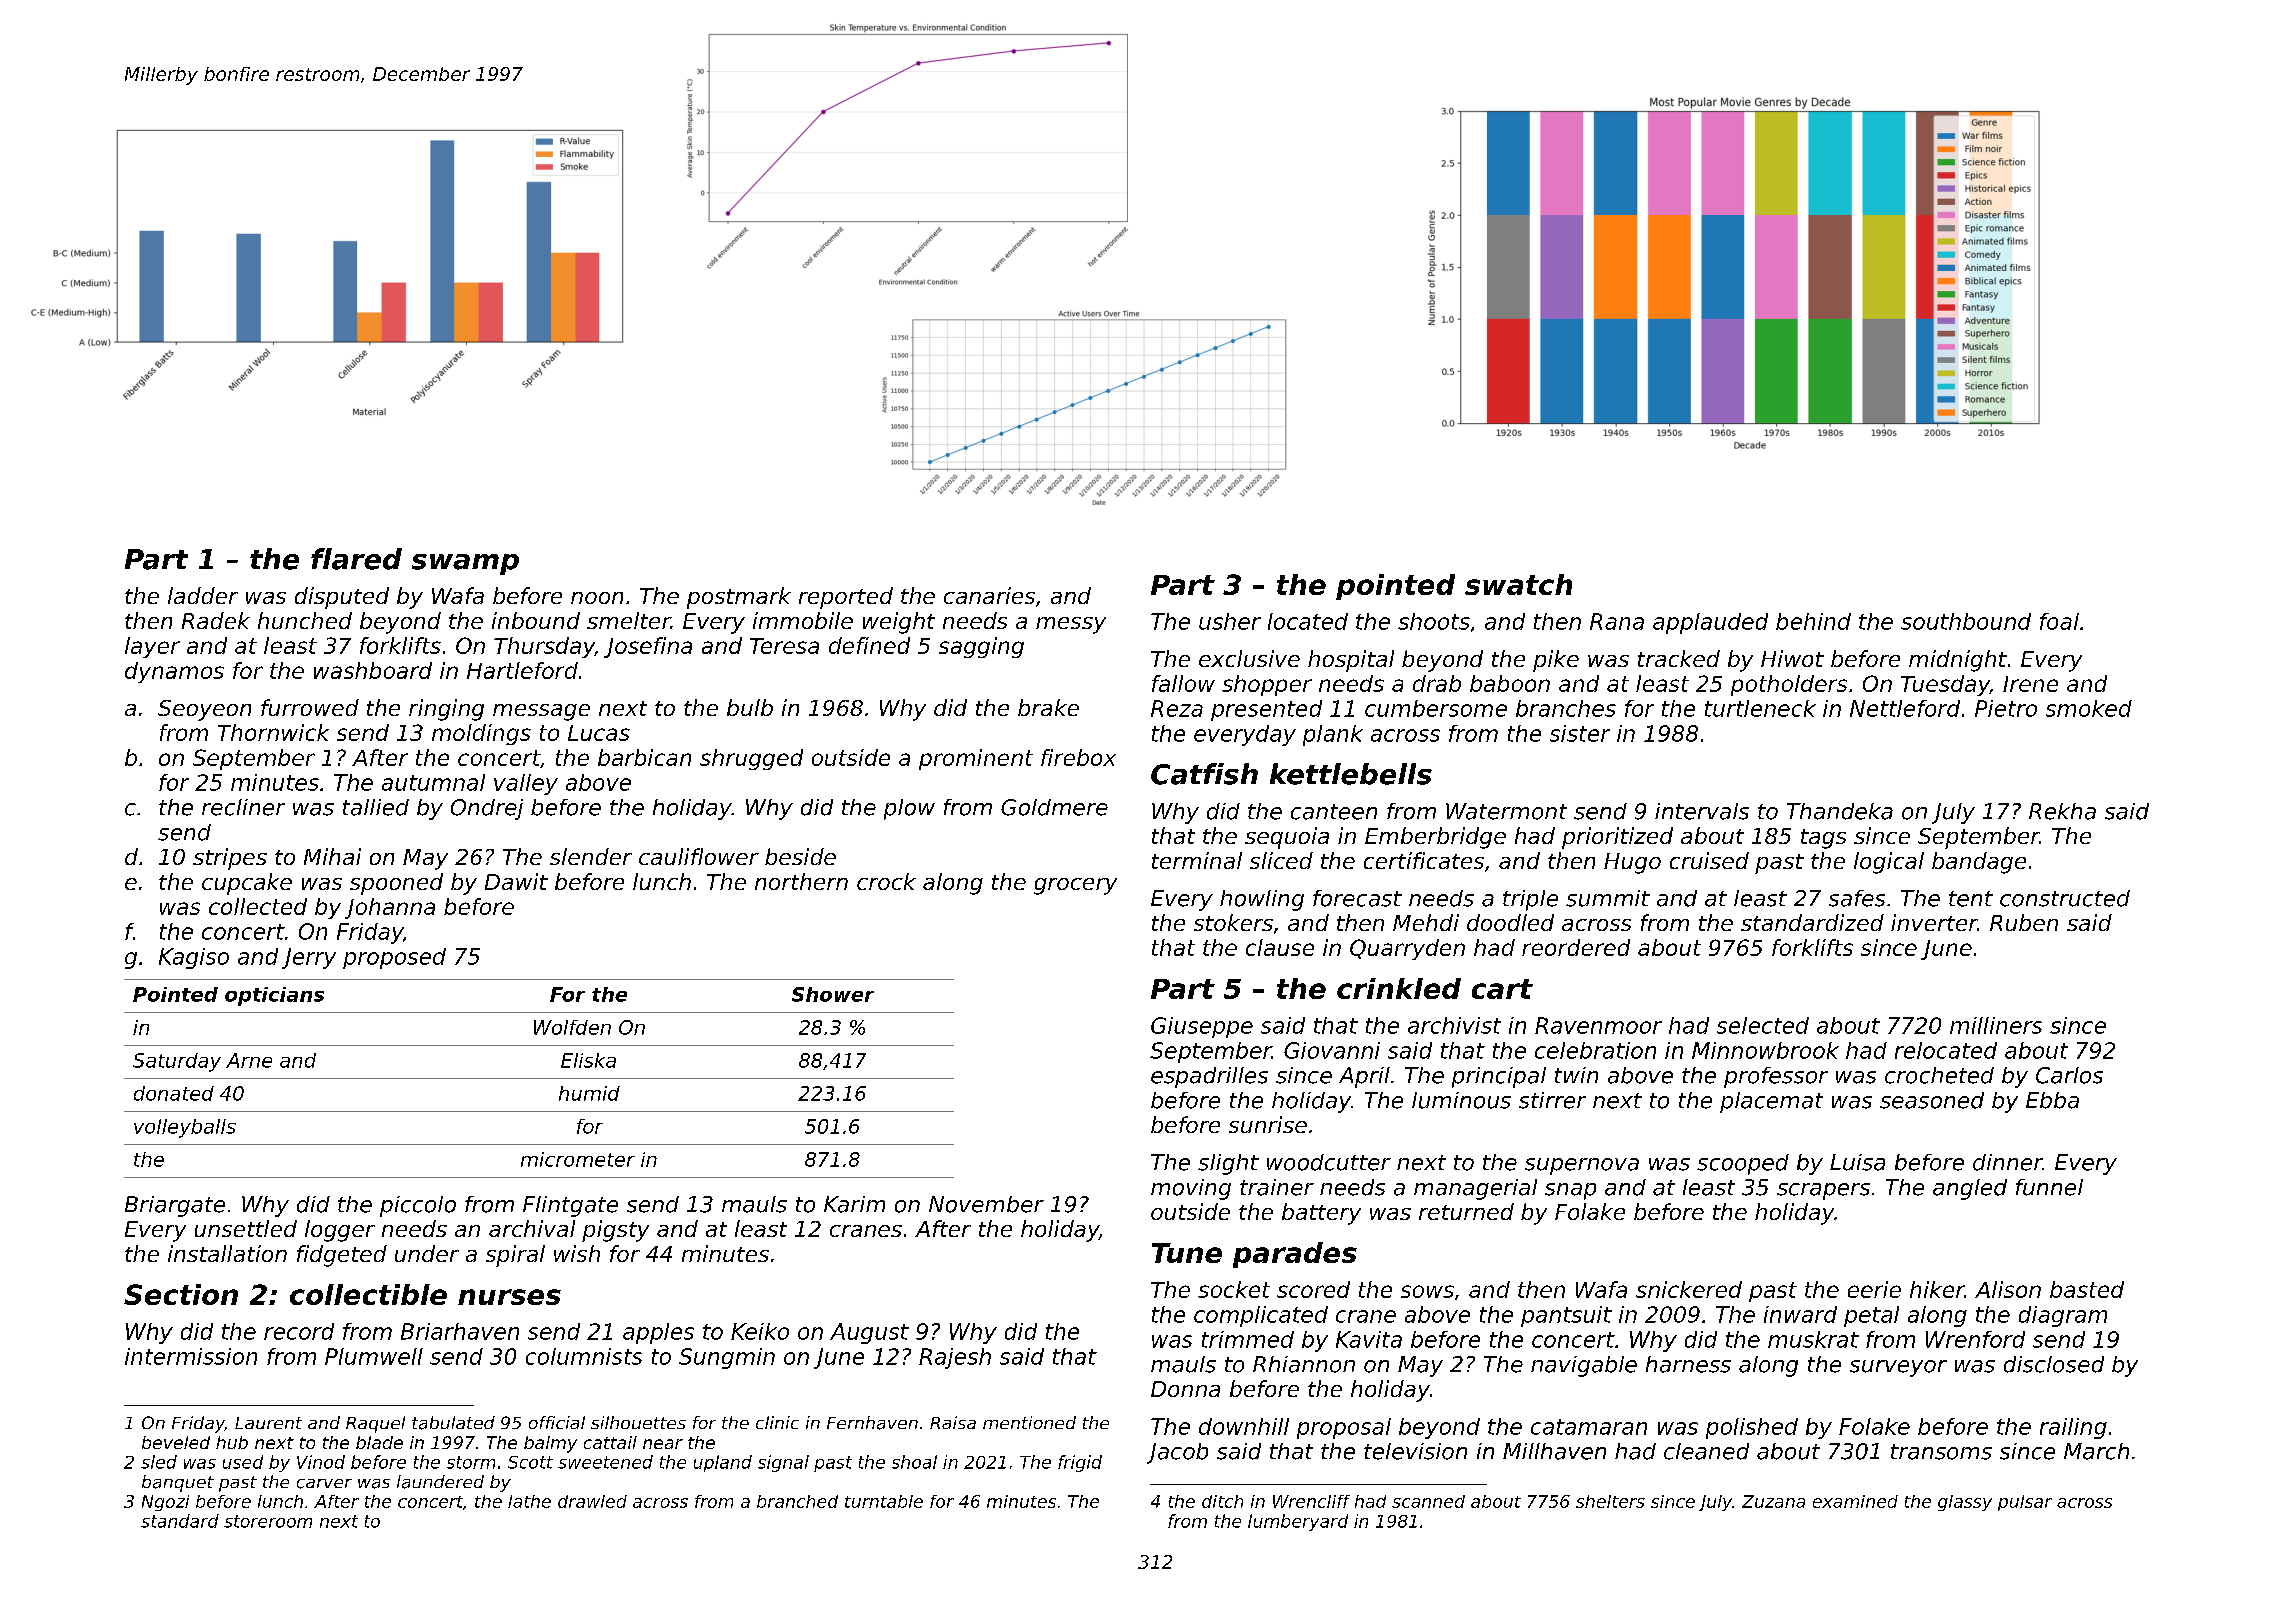  I want to click on scrapers, so click(1823, 1191).
